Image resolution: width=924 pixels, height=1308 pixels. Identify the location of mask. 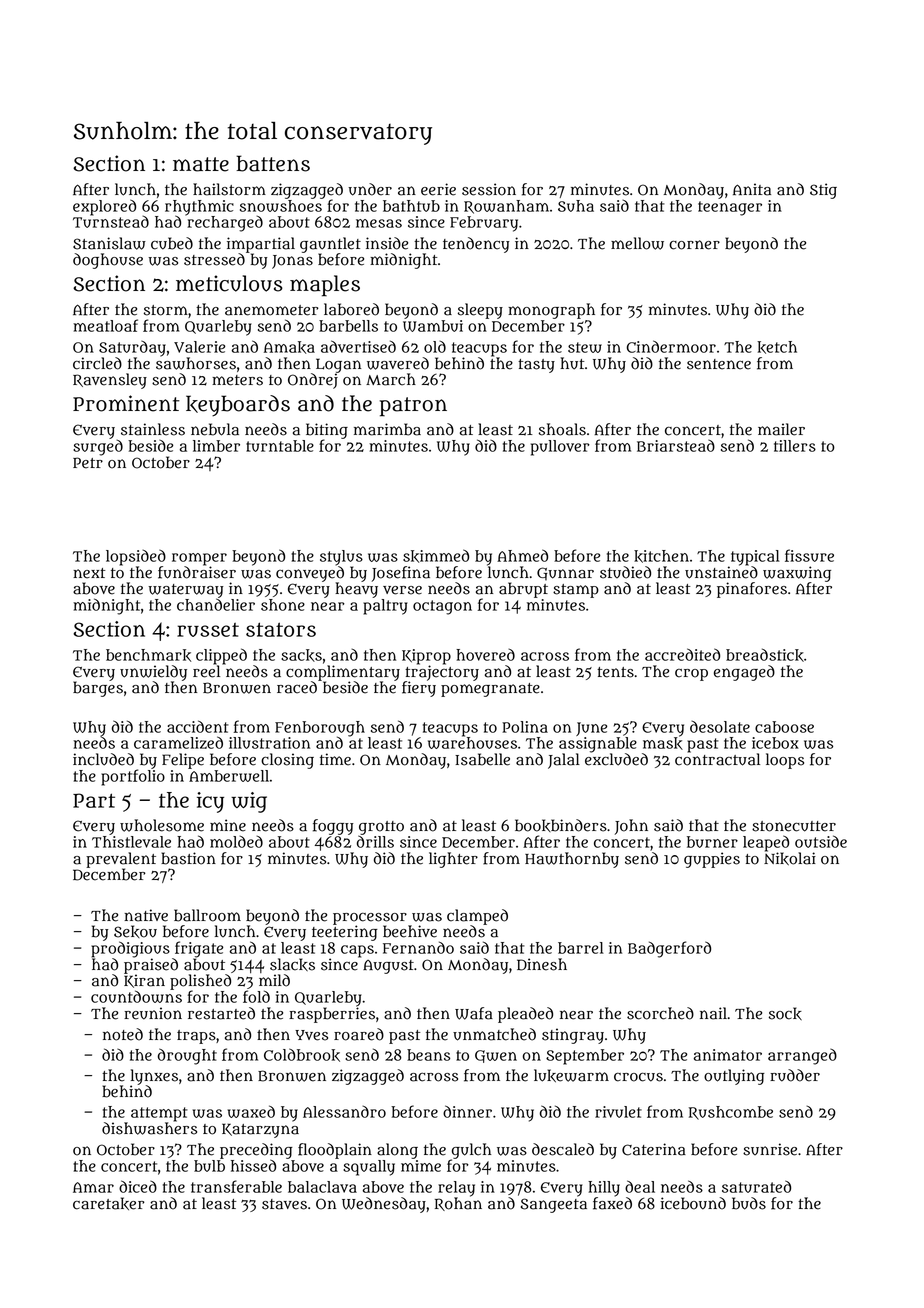
(663, 743).
